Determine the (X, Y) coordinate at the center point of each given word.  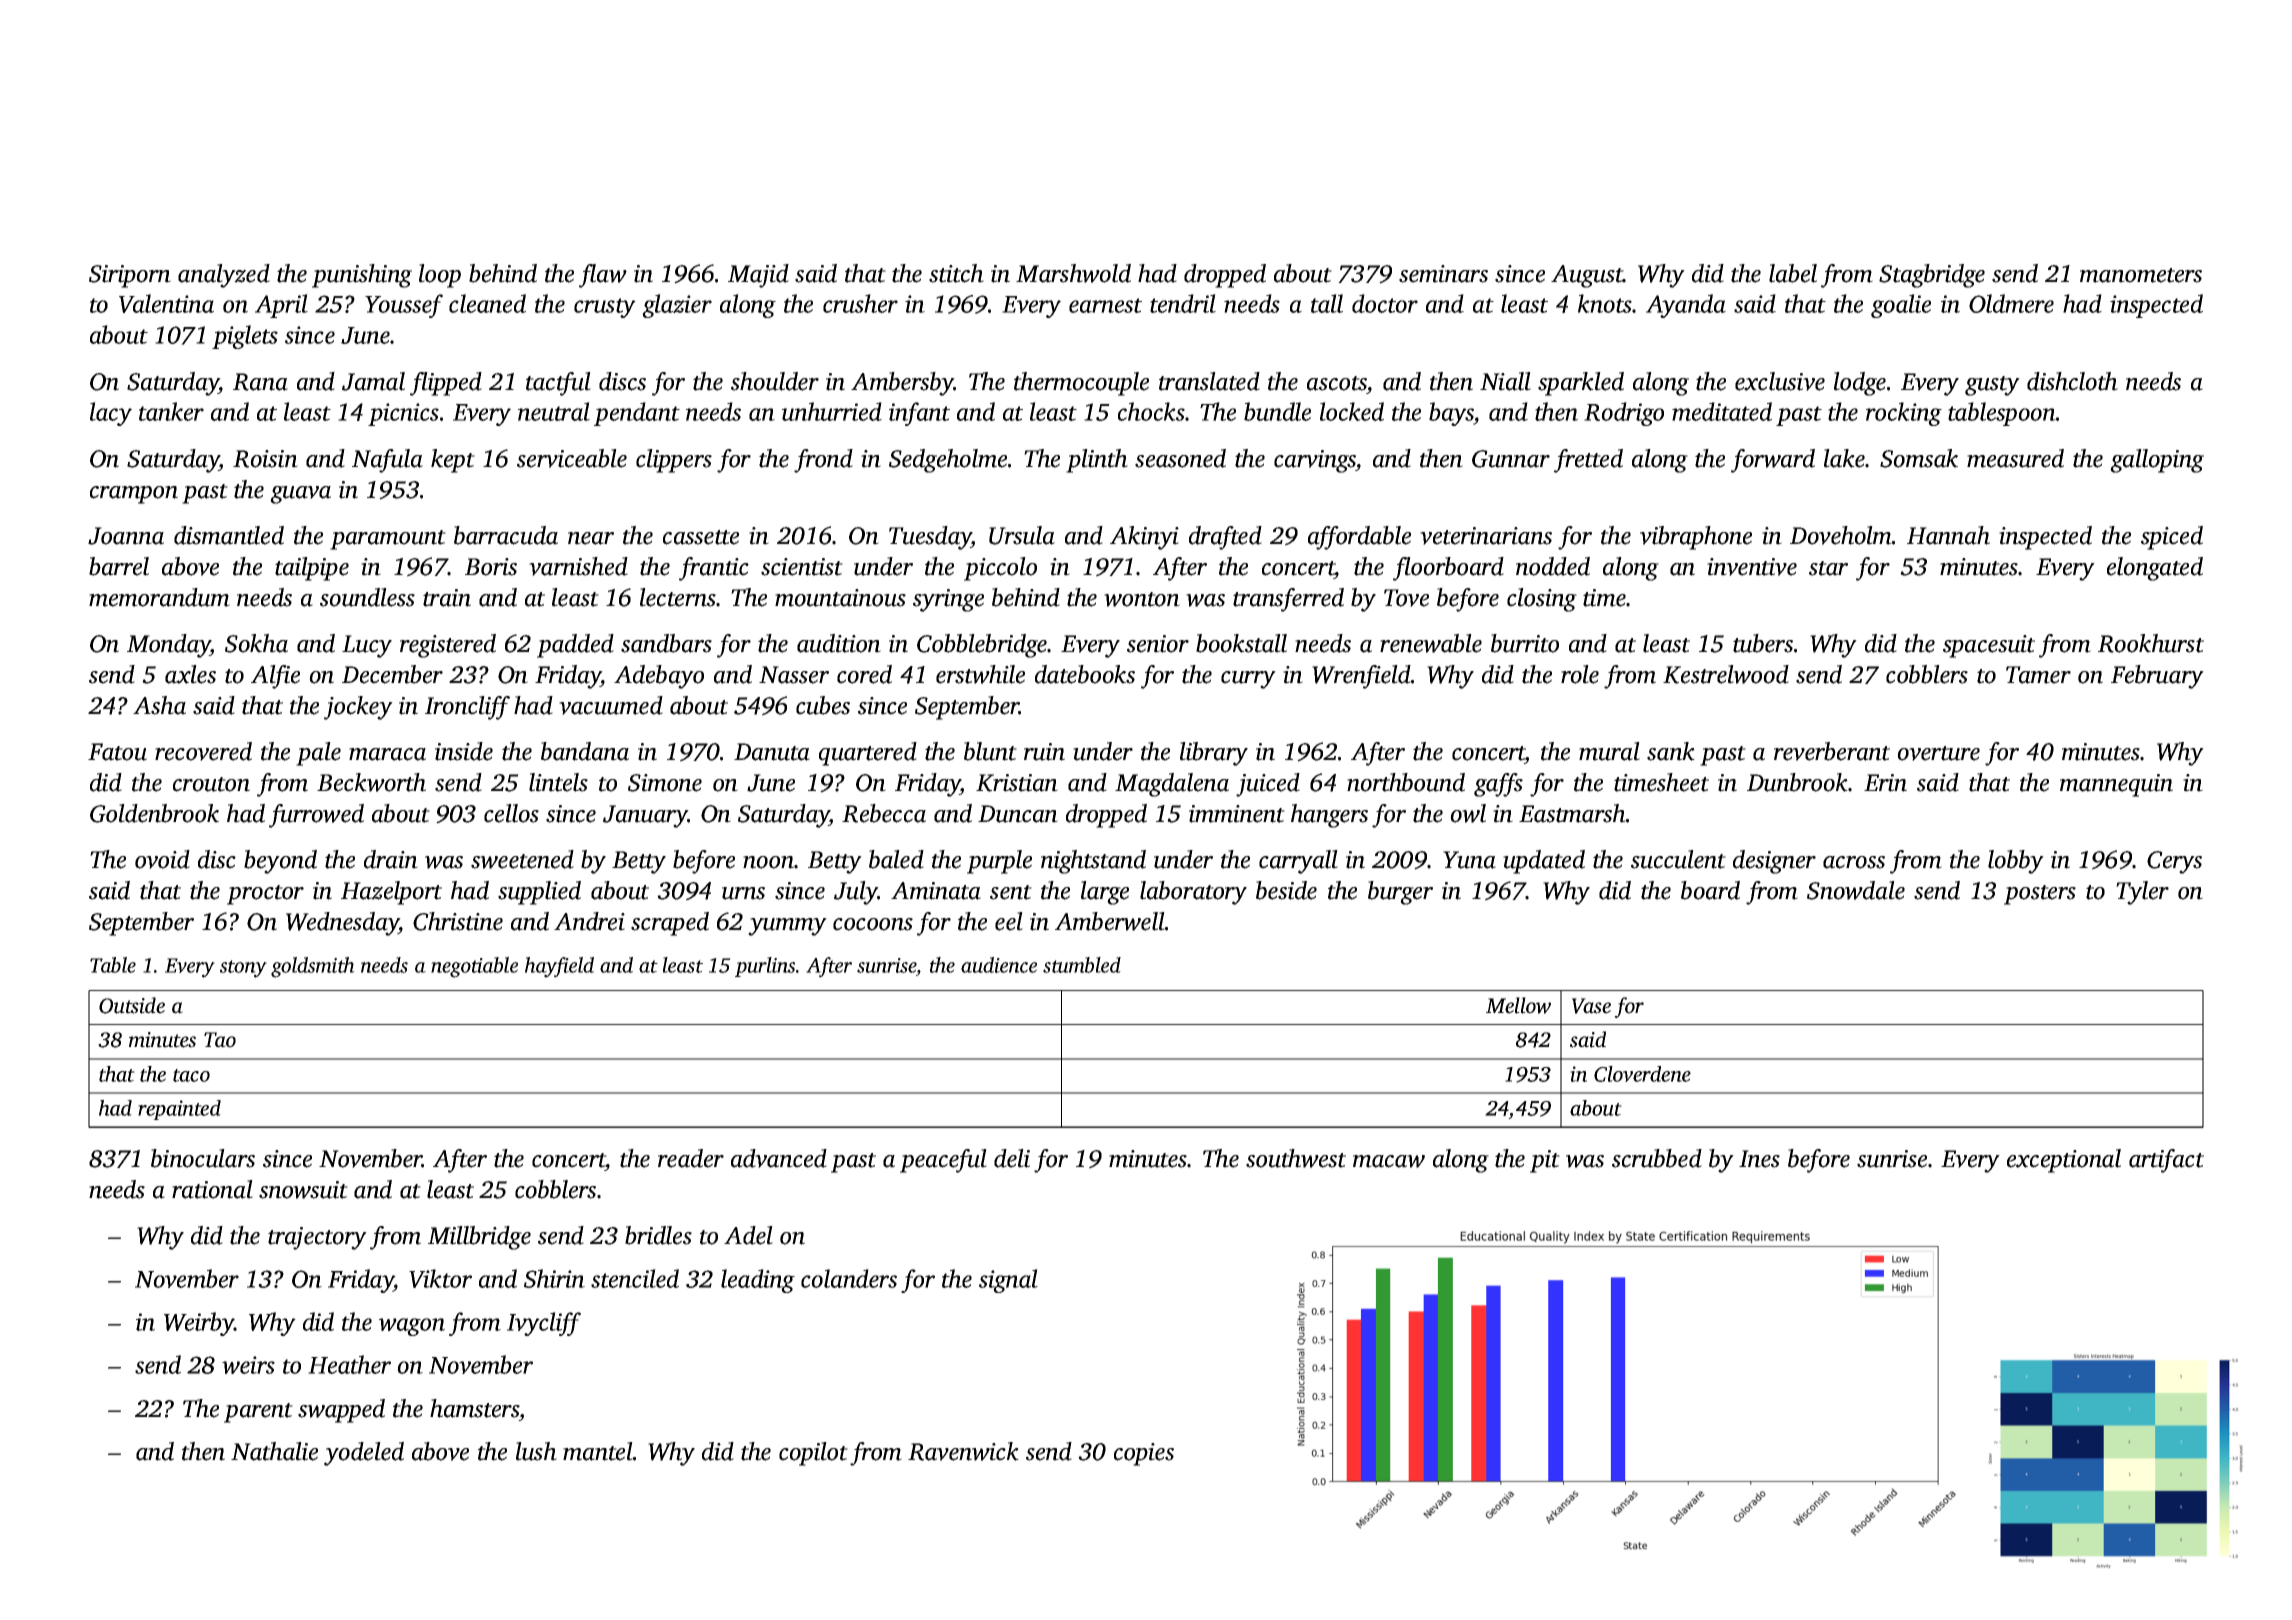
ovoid (162, 859)
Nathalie (274, 1451)
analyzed (224, 276)
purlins (765, 967)
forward (1773, 461)
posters (2040, 895)
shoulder (775, 381)
